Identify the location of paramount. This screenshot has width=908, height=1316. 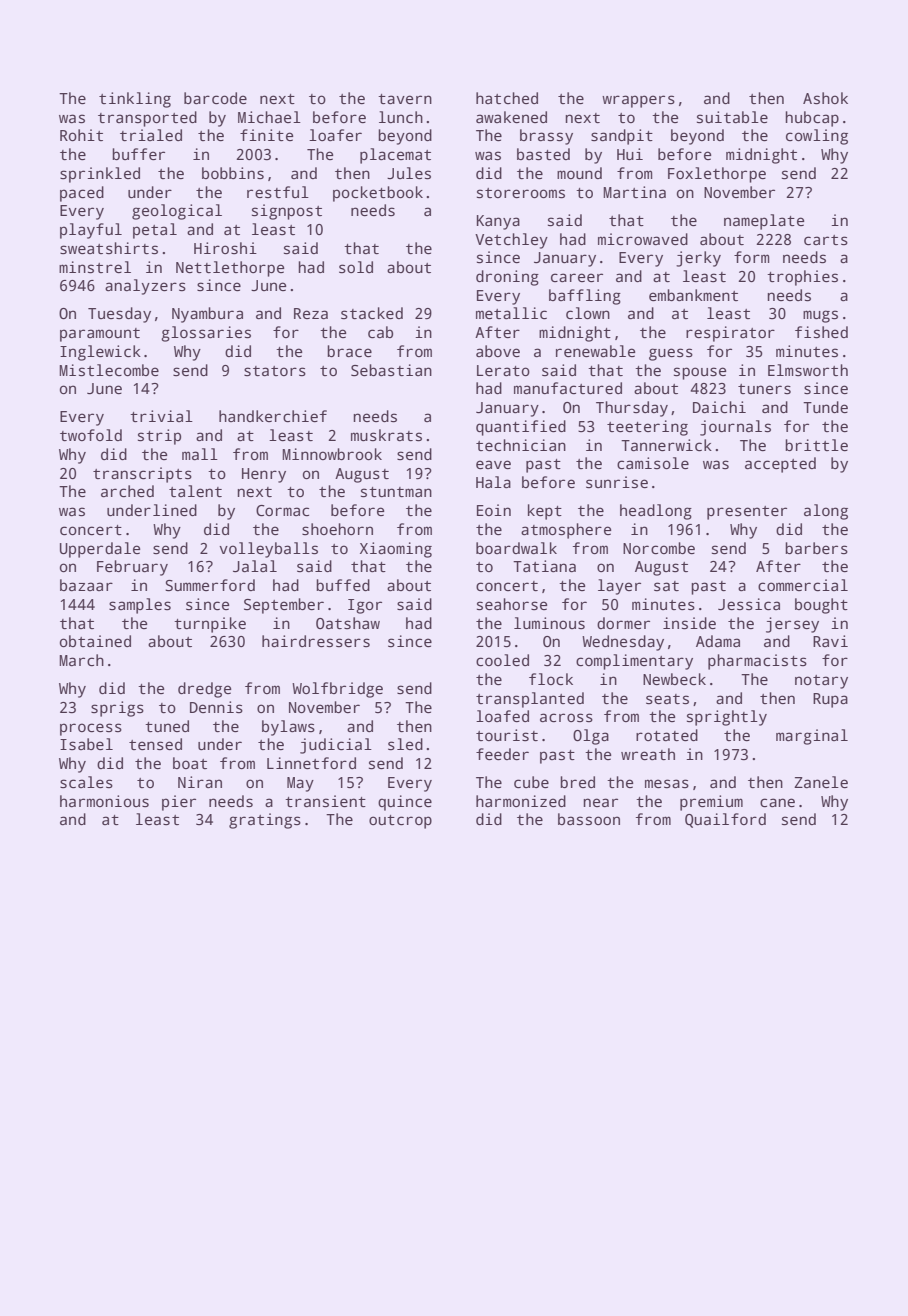
(100, 335).
